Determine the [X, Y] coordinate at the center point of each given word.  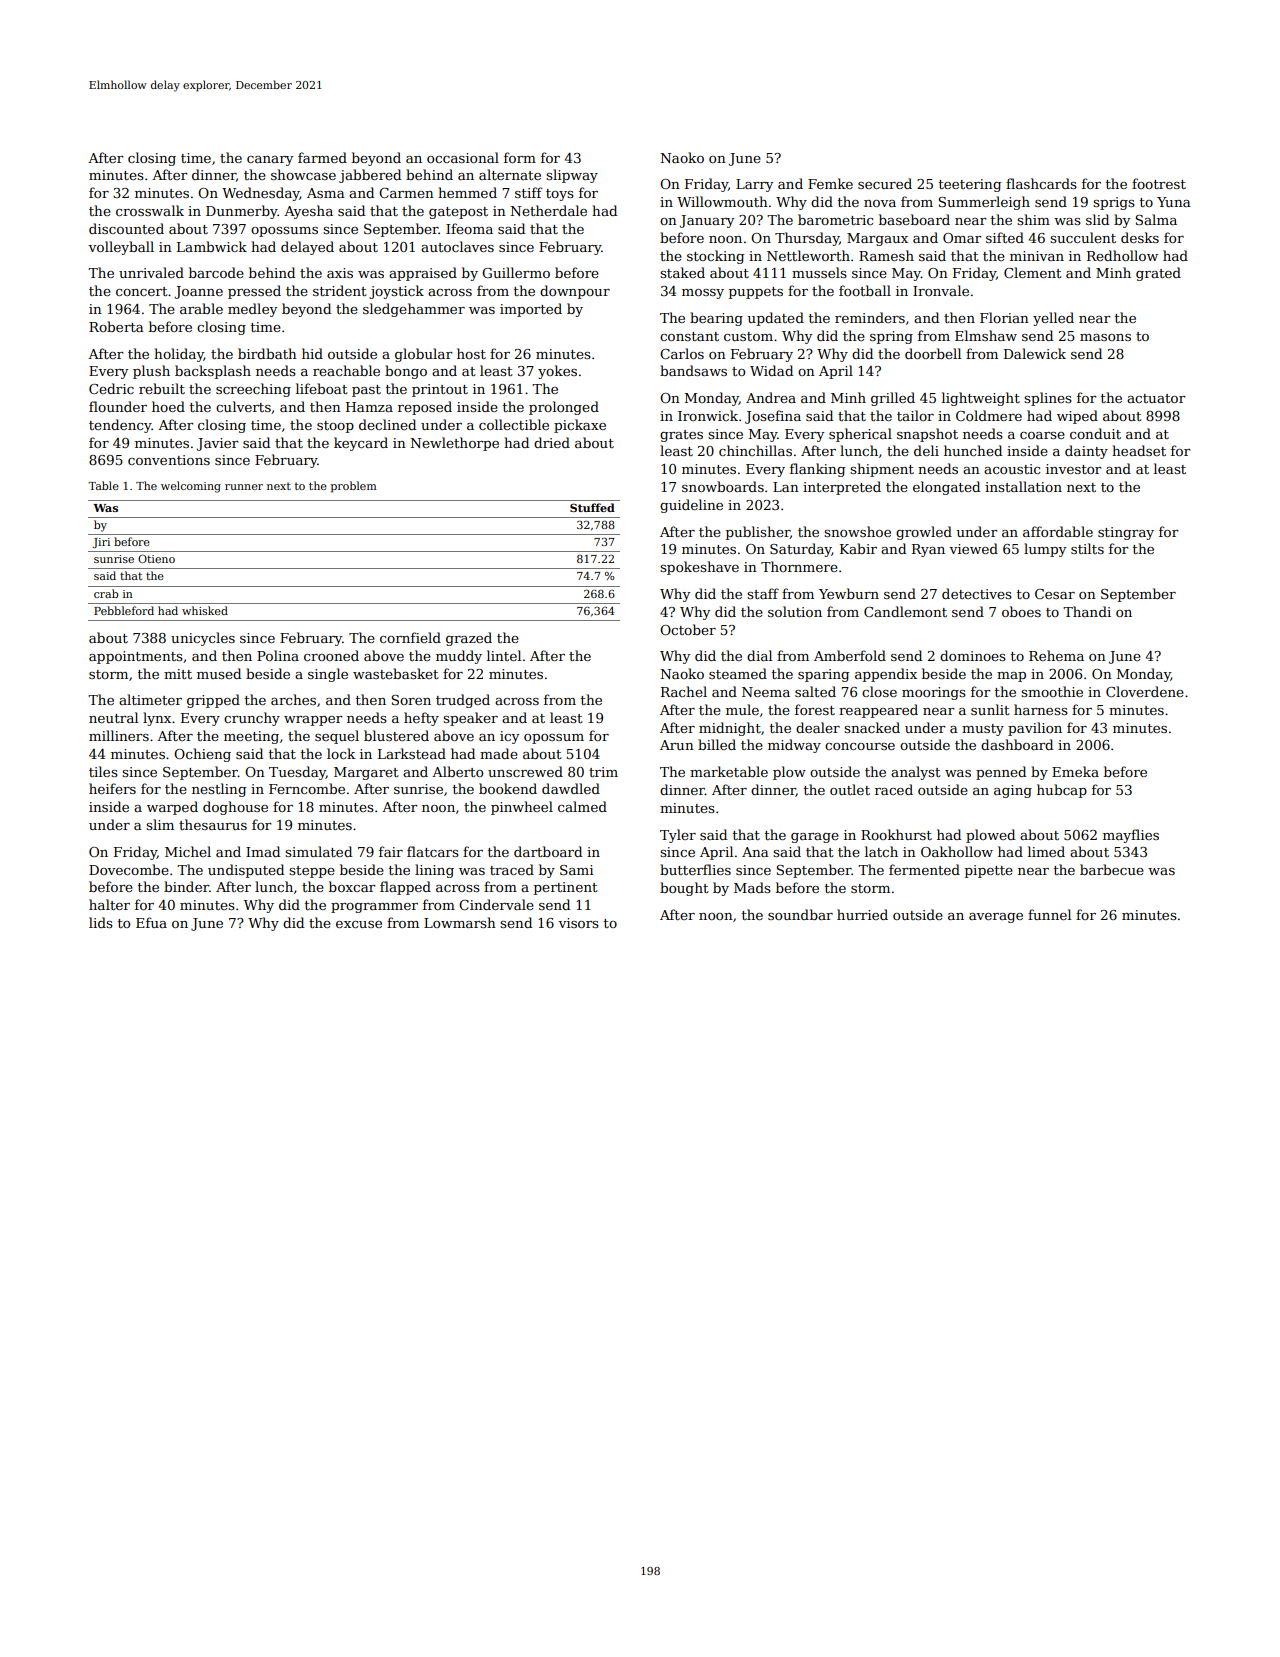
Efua [151, 922]
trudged [463, 701]
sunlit [990, 709]
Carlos [682, 353]
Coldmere [989, 415]
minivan [1037, 256]
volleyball [121, 248]
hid [312, 353]
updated [776, 319]
